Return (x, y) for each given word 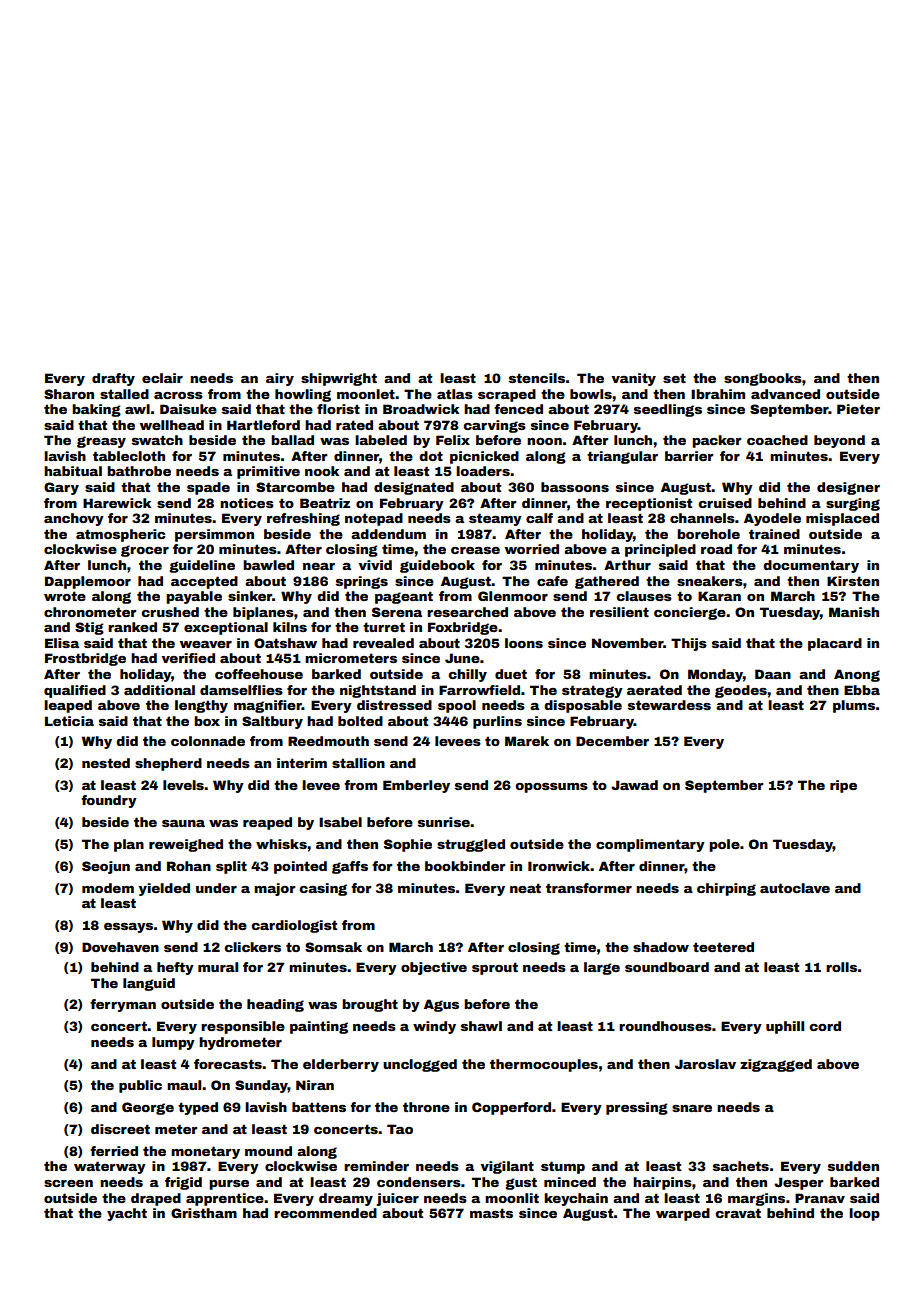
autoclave (795, 888)
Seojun (106, 867)
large (602, 968)
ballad (292, 440)
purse (229, 1185)
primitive (268, 472)
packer (716, 441)
